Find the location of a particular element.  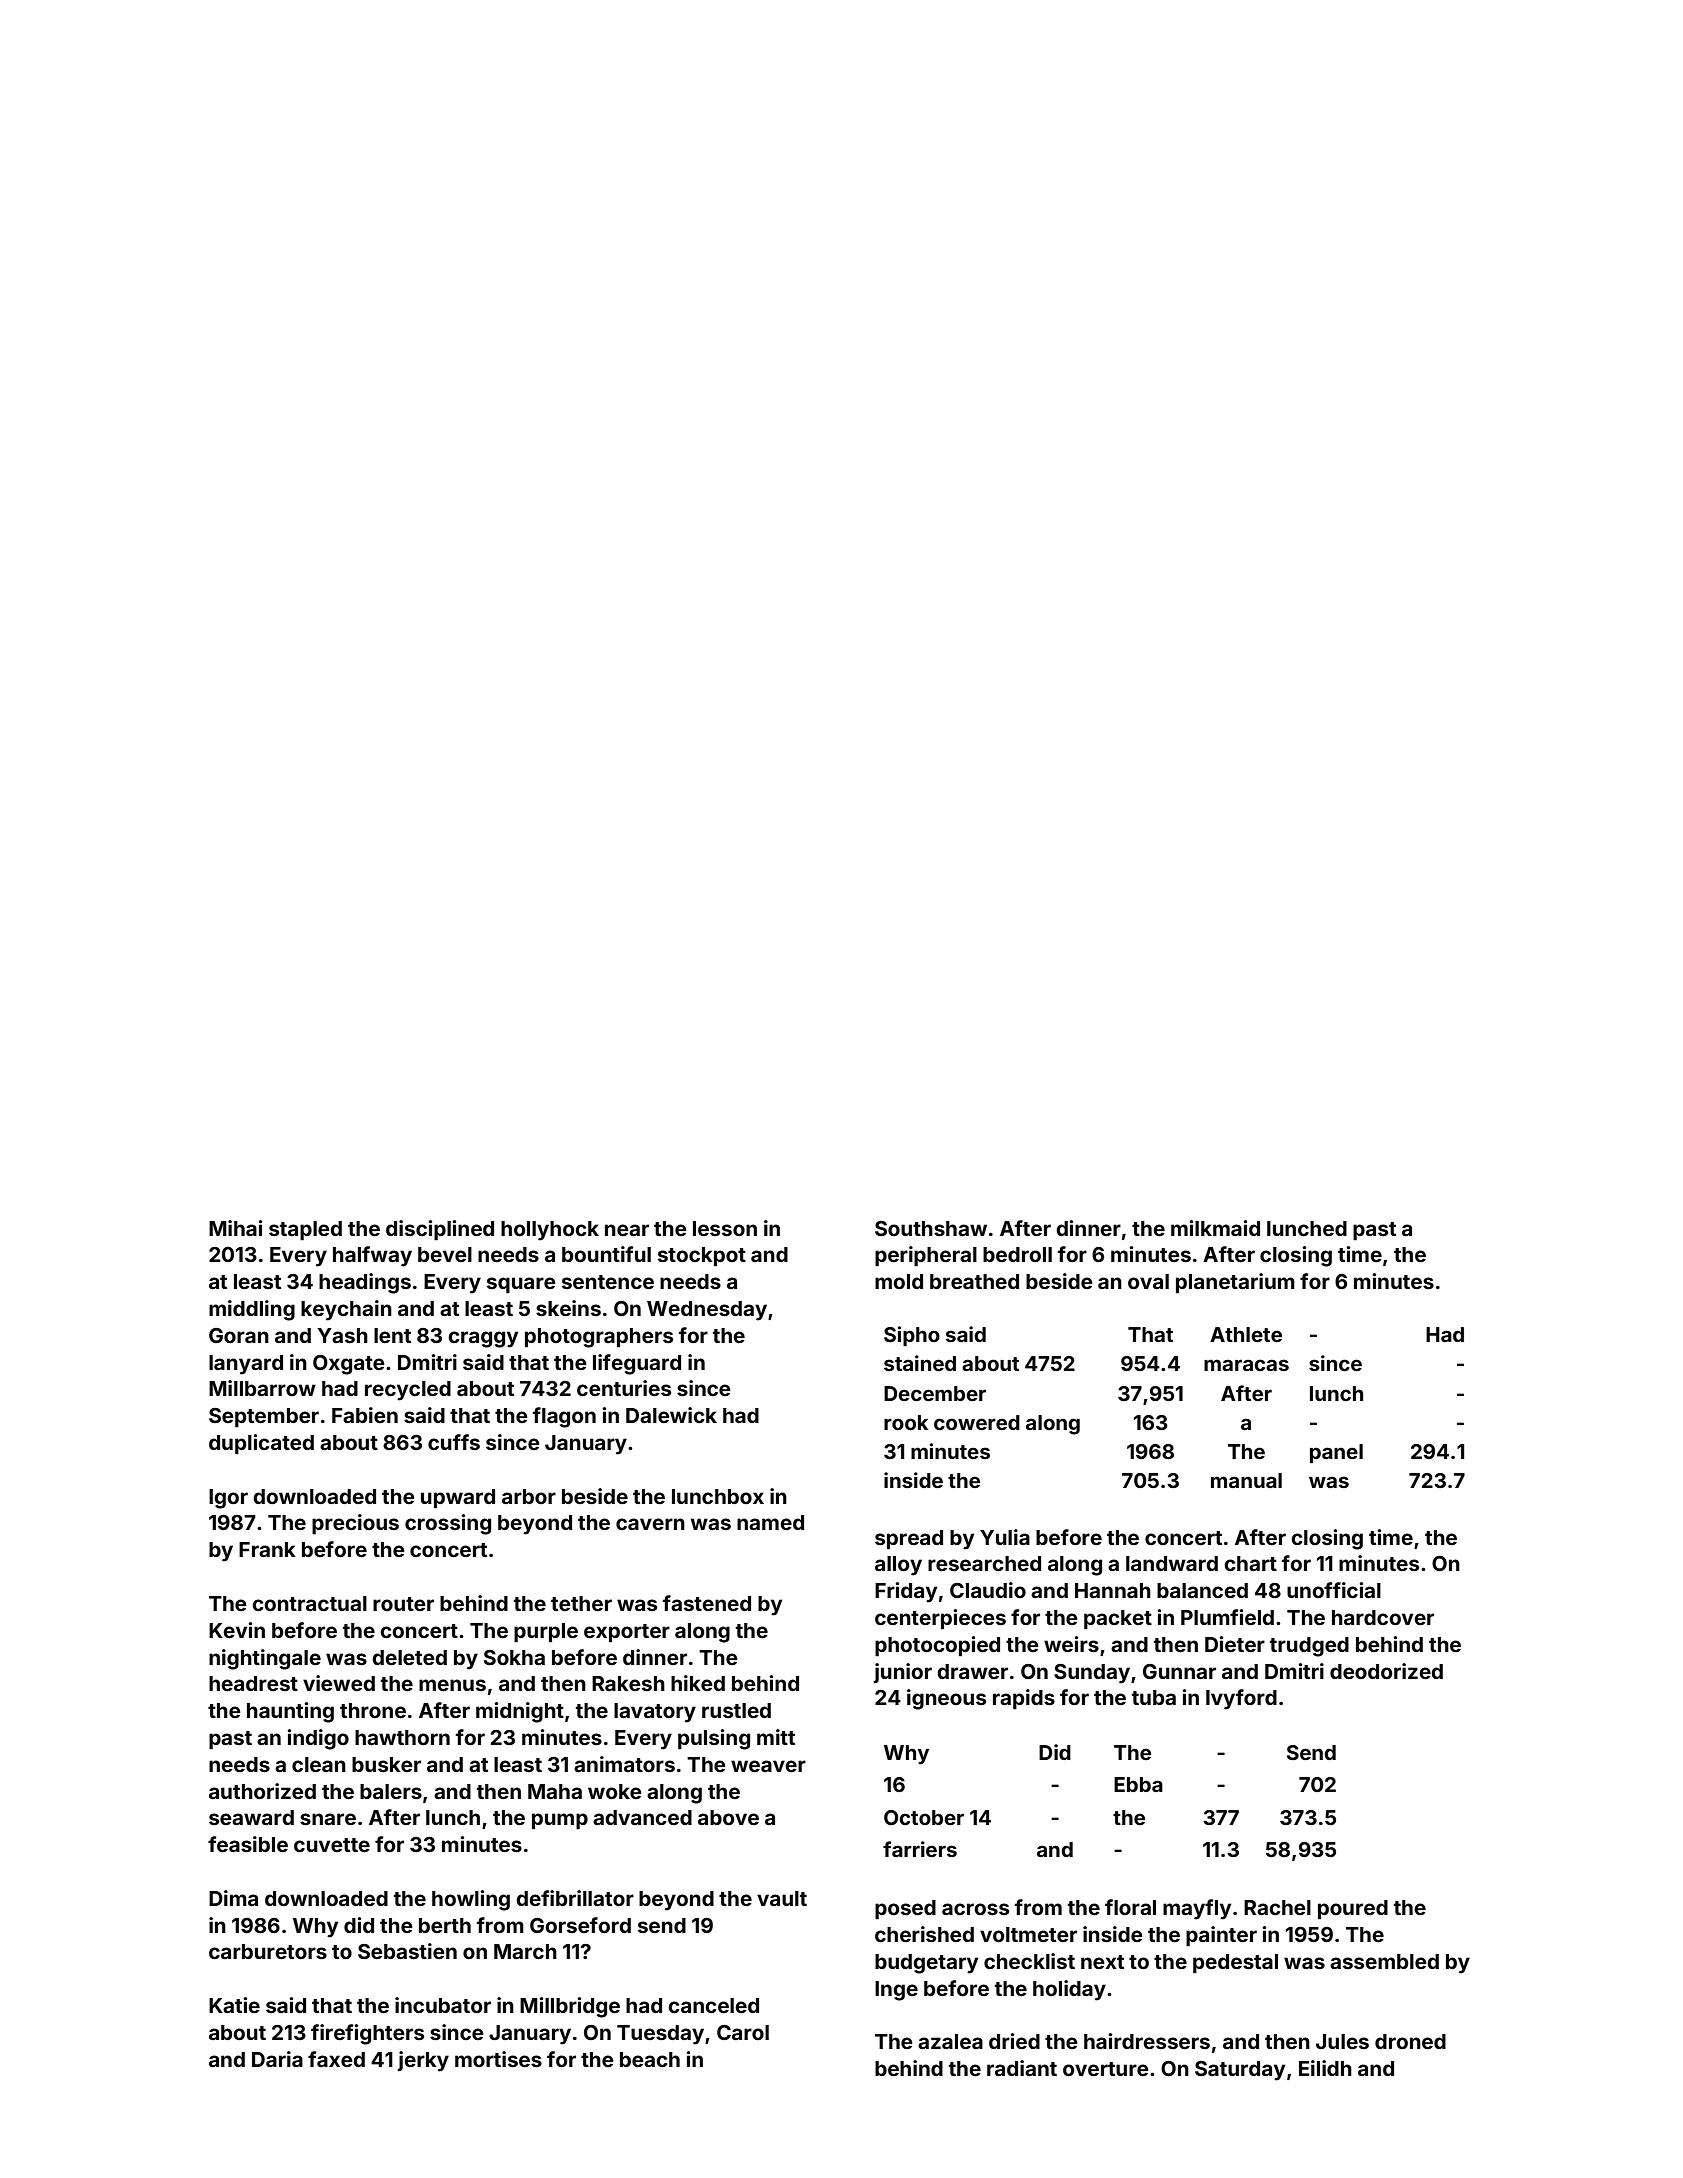

milkmaid is located at coordinates (1215, 1228).
